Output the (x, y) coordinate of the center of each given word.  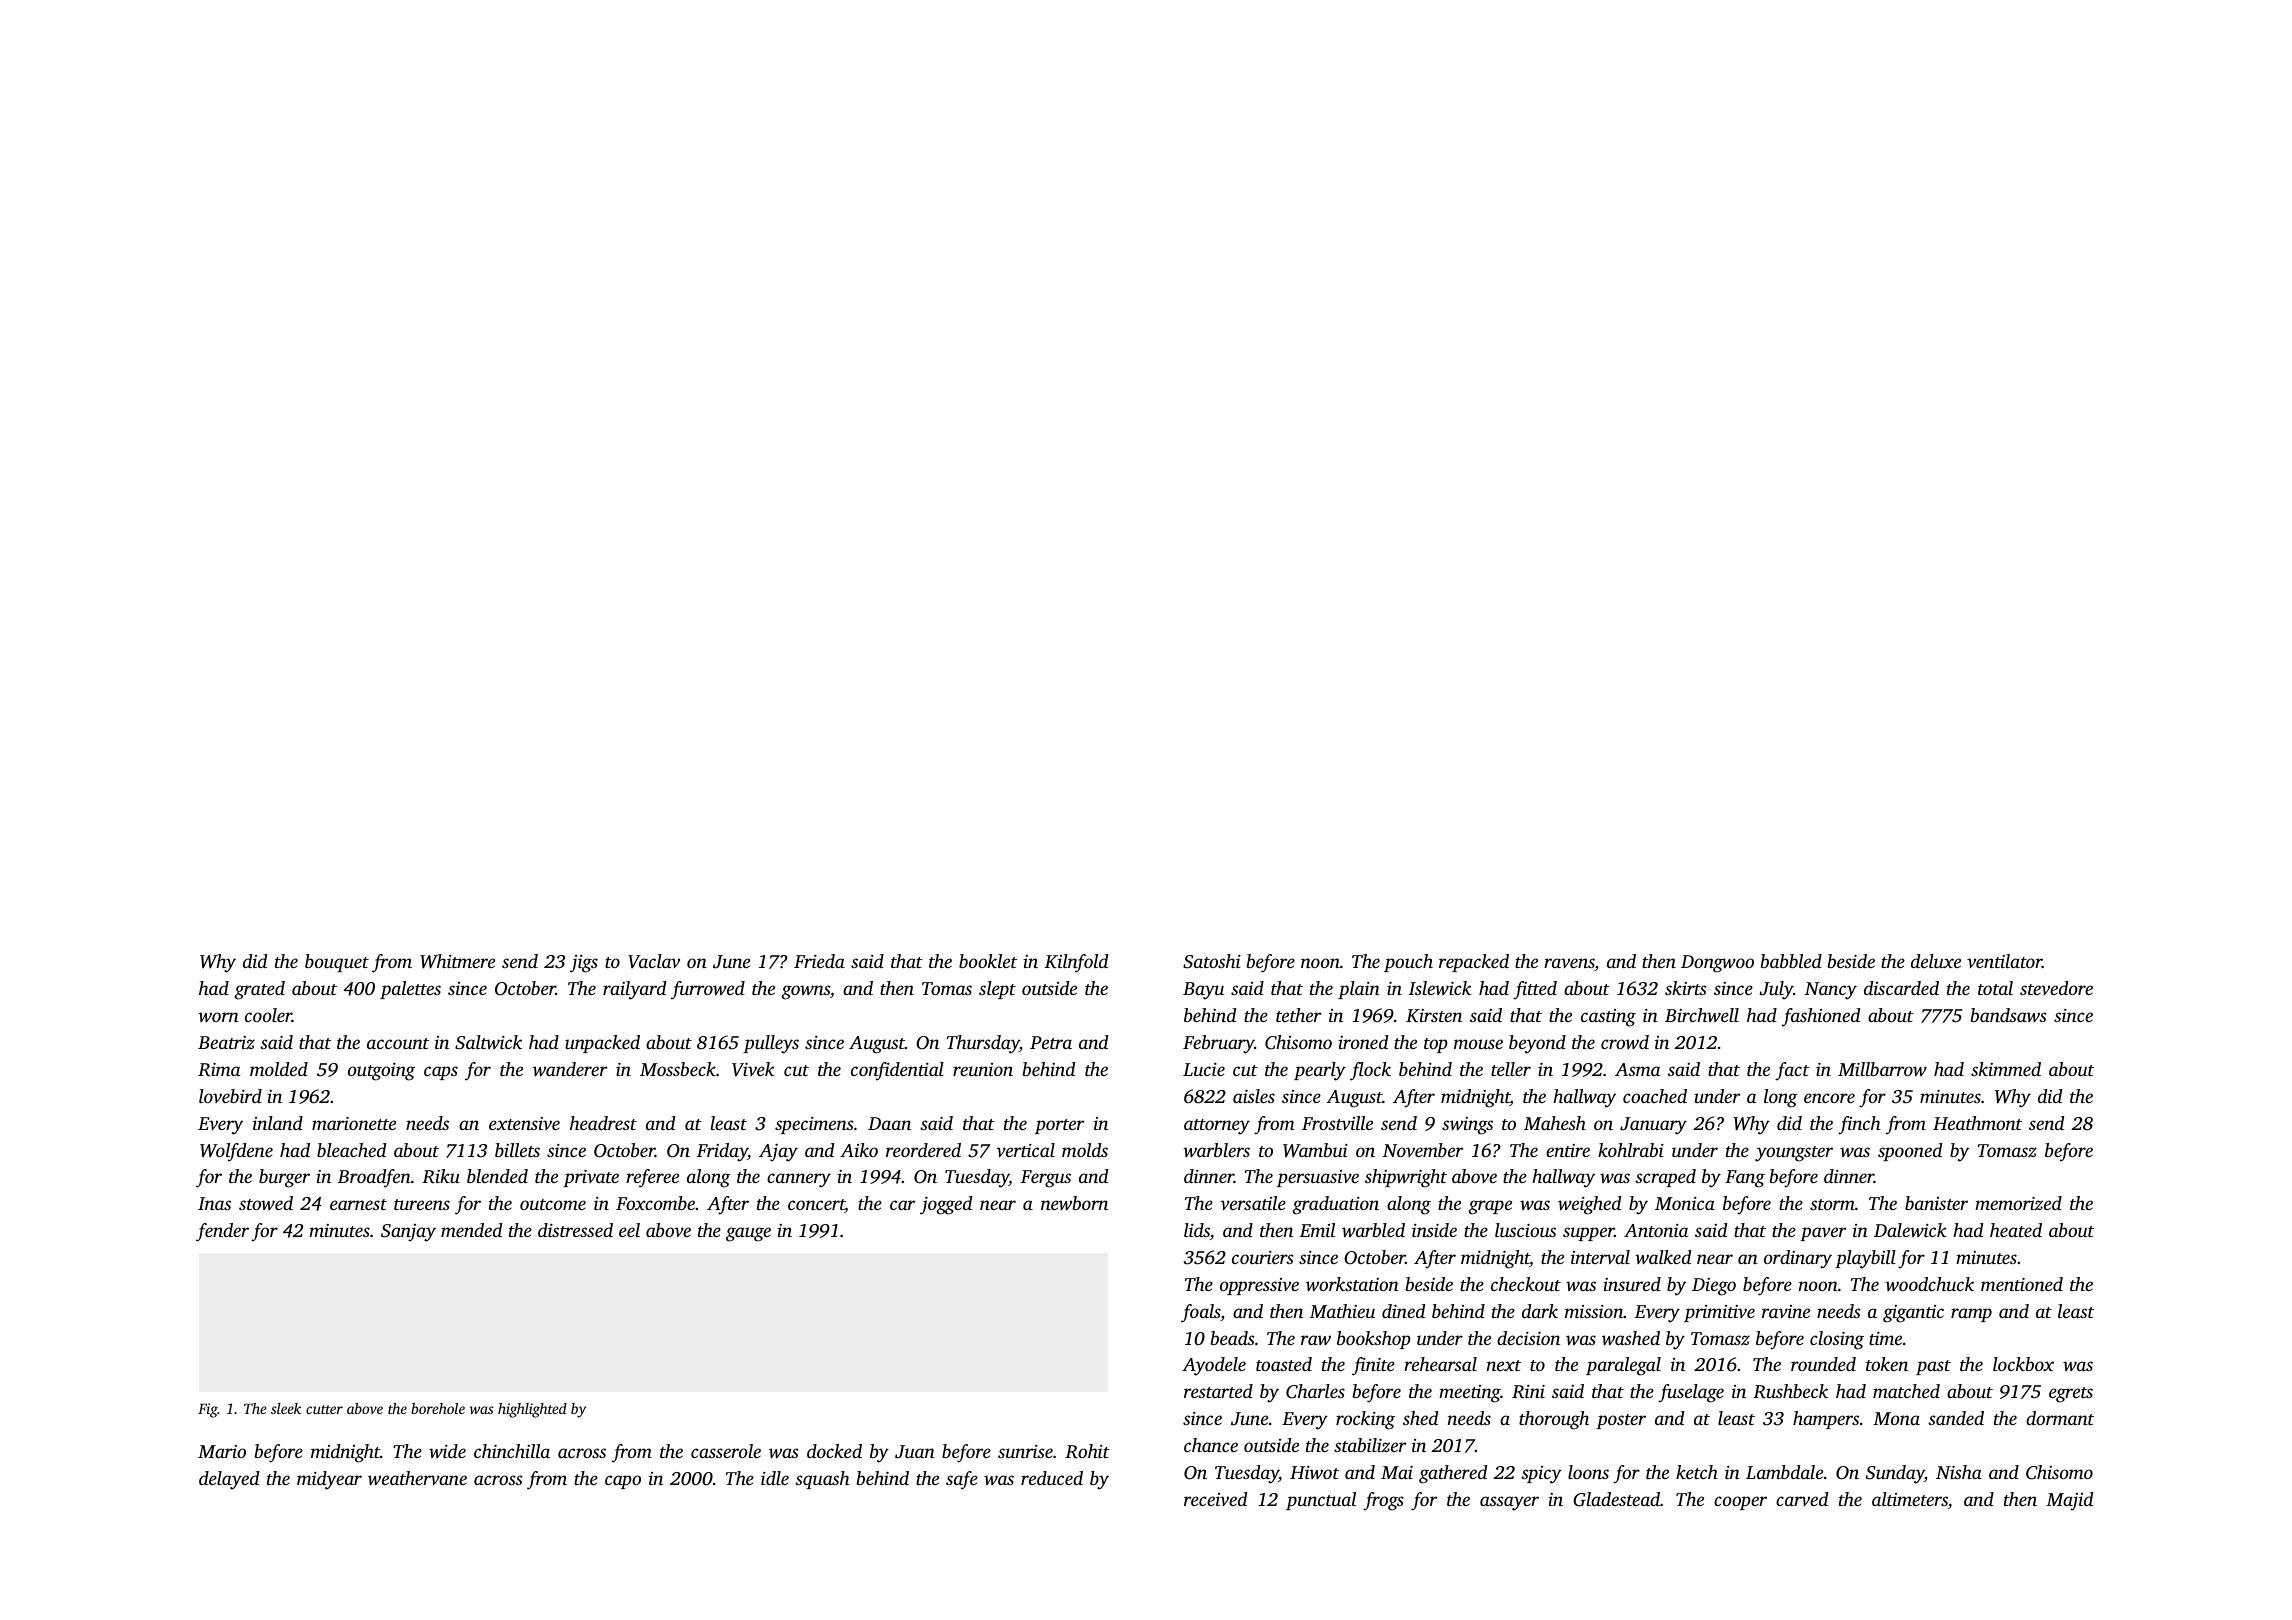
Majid (2069, 1501)
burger (284, 1178)
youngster (1794, 1154)
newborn (1074, 1203)
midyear (329, 1480)
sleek (286, 1408)
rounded (1823, 1364)
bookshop (1374, 1340)
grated (259, 990)
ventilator (2004, 961)
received (1215, 1499)
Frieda (819, 961)
